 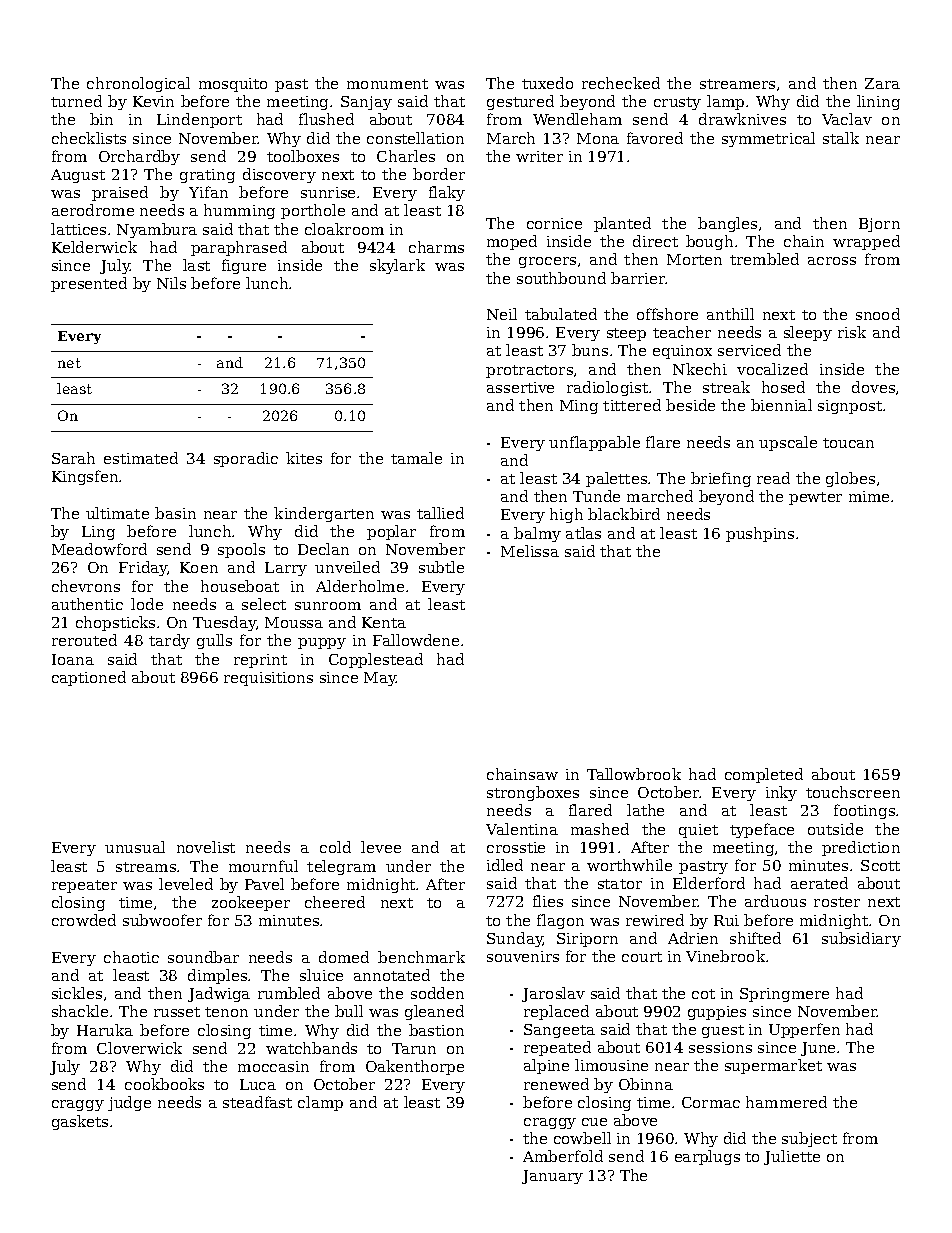 What do you see at coordinates (853, 792) in the image?
I see `touchscreen` at bounding box center [853, 792].
